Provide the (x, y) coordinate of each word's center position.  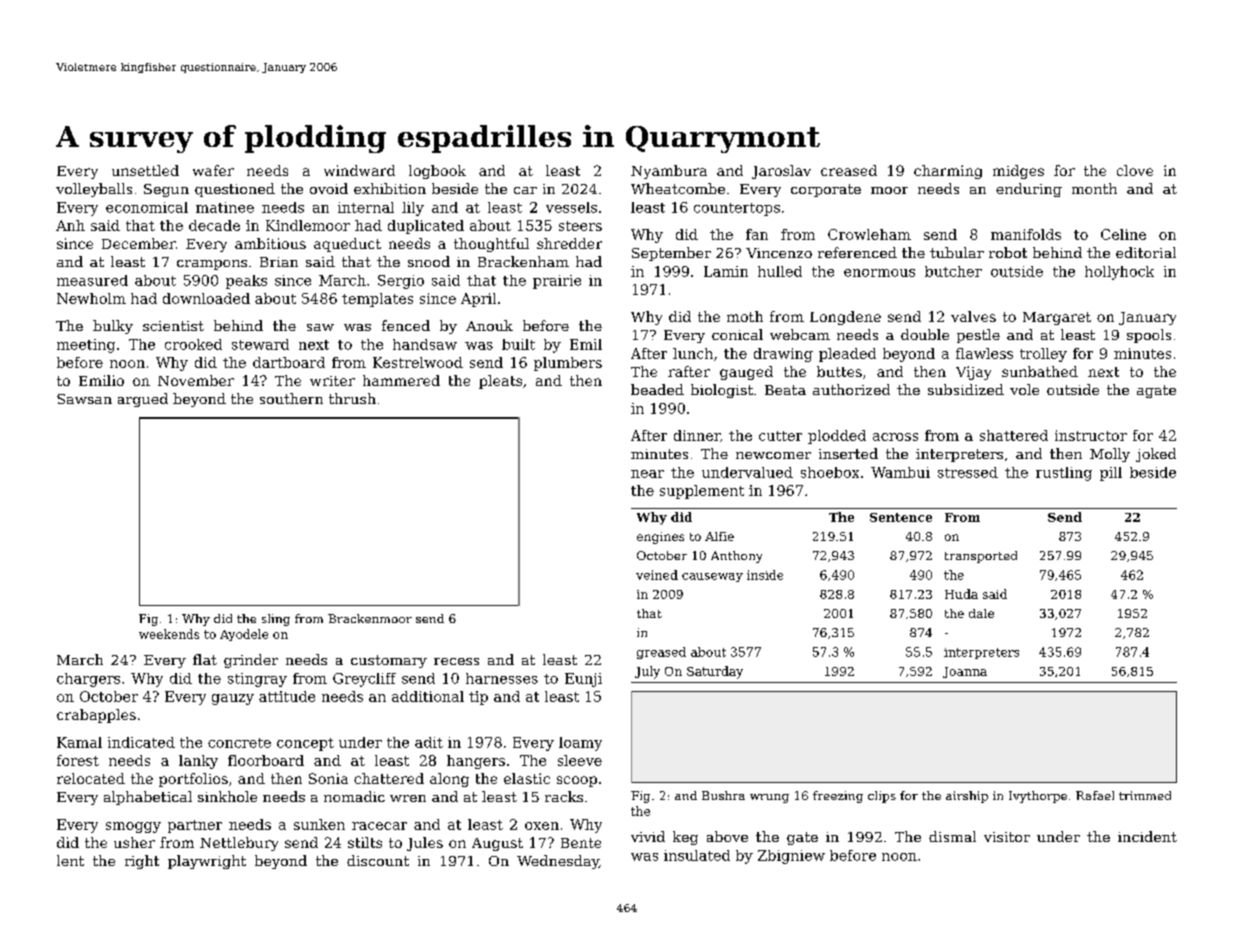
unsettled (145, 170)
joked (1156, 455)
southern (291, 398)
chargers (88, 680)
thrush (352, 398)
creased (849, 170)
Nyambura (669, 172)
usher (134, 842)
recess (456, 661)
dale (981, 613)
